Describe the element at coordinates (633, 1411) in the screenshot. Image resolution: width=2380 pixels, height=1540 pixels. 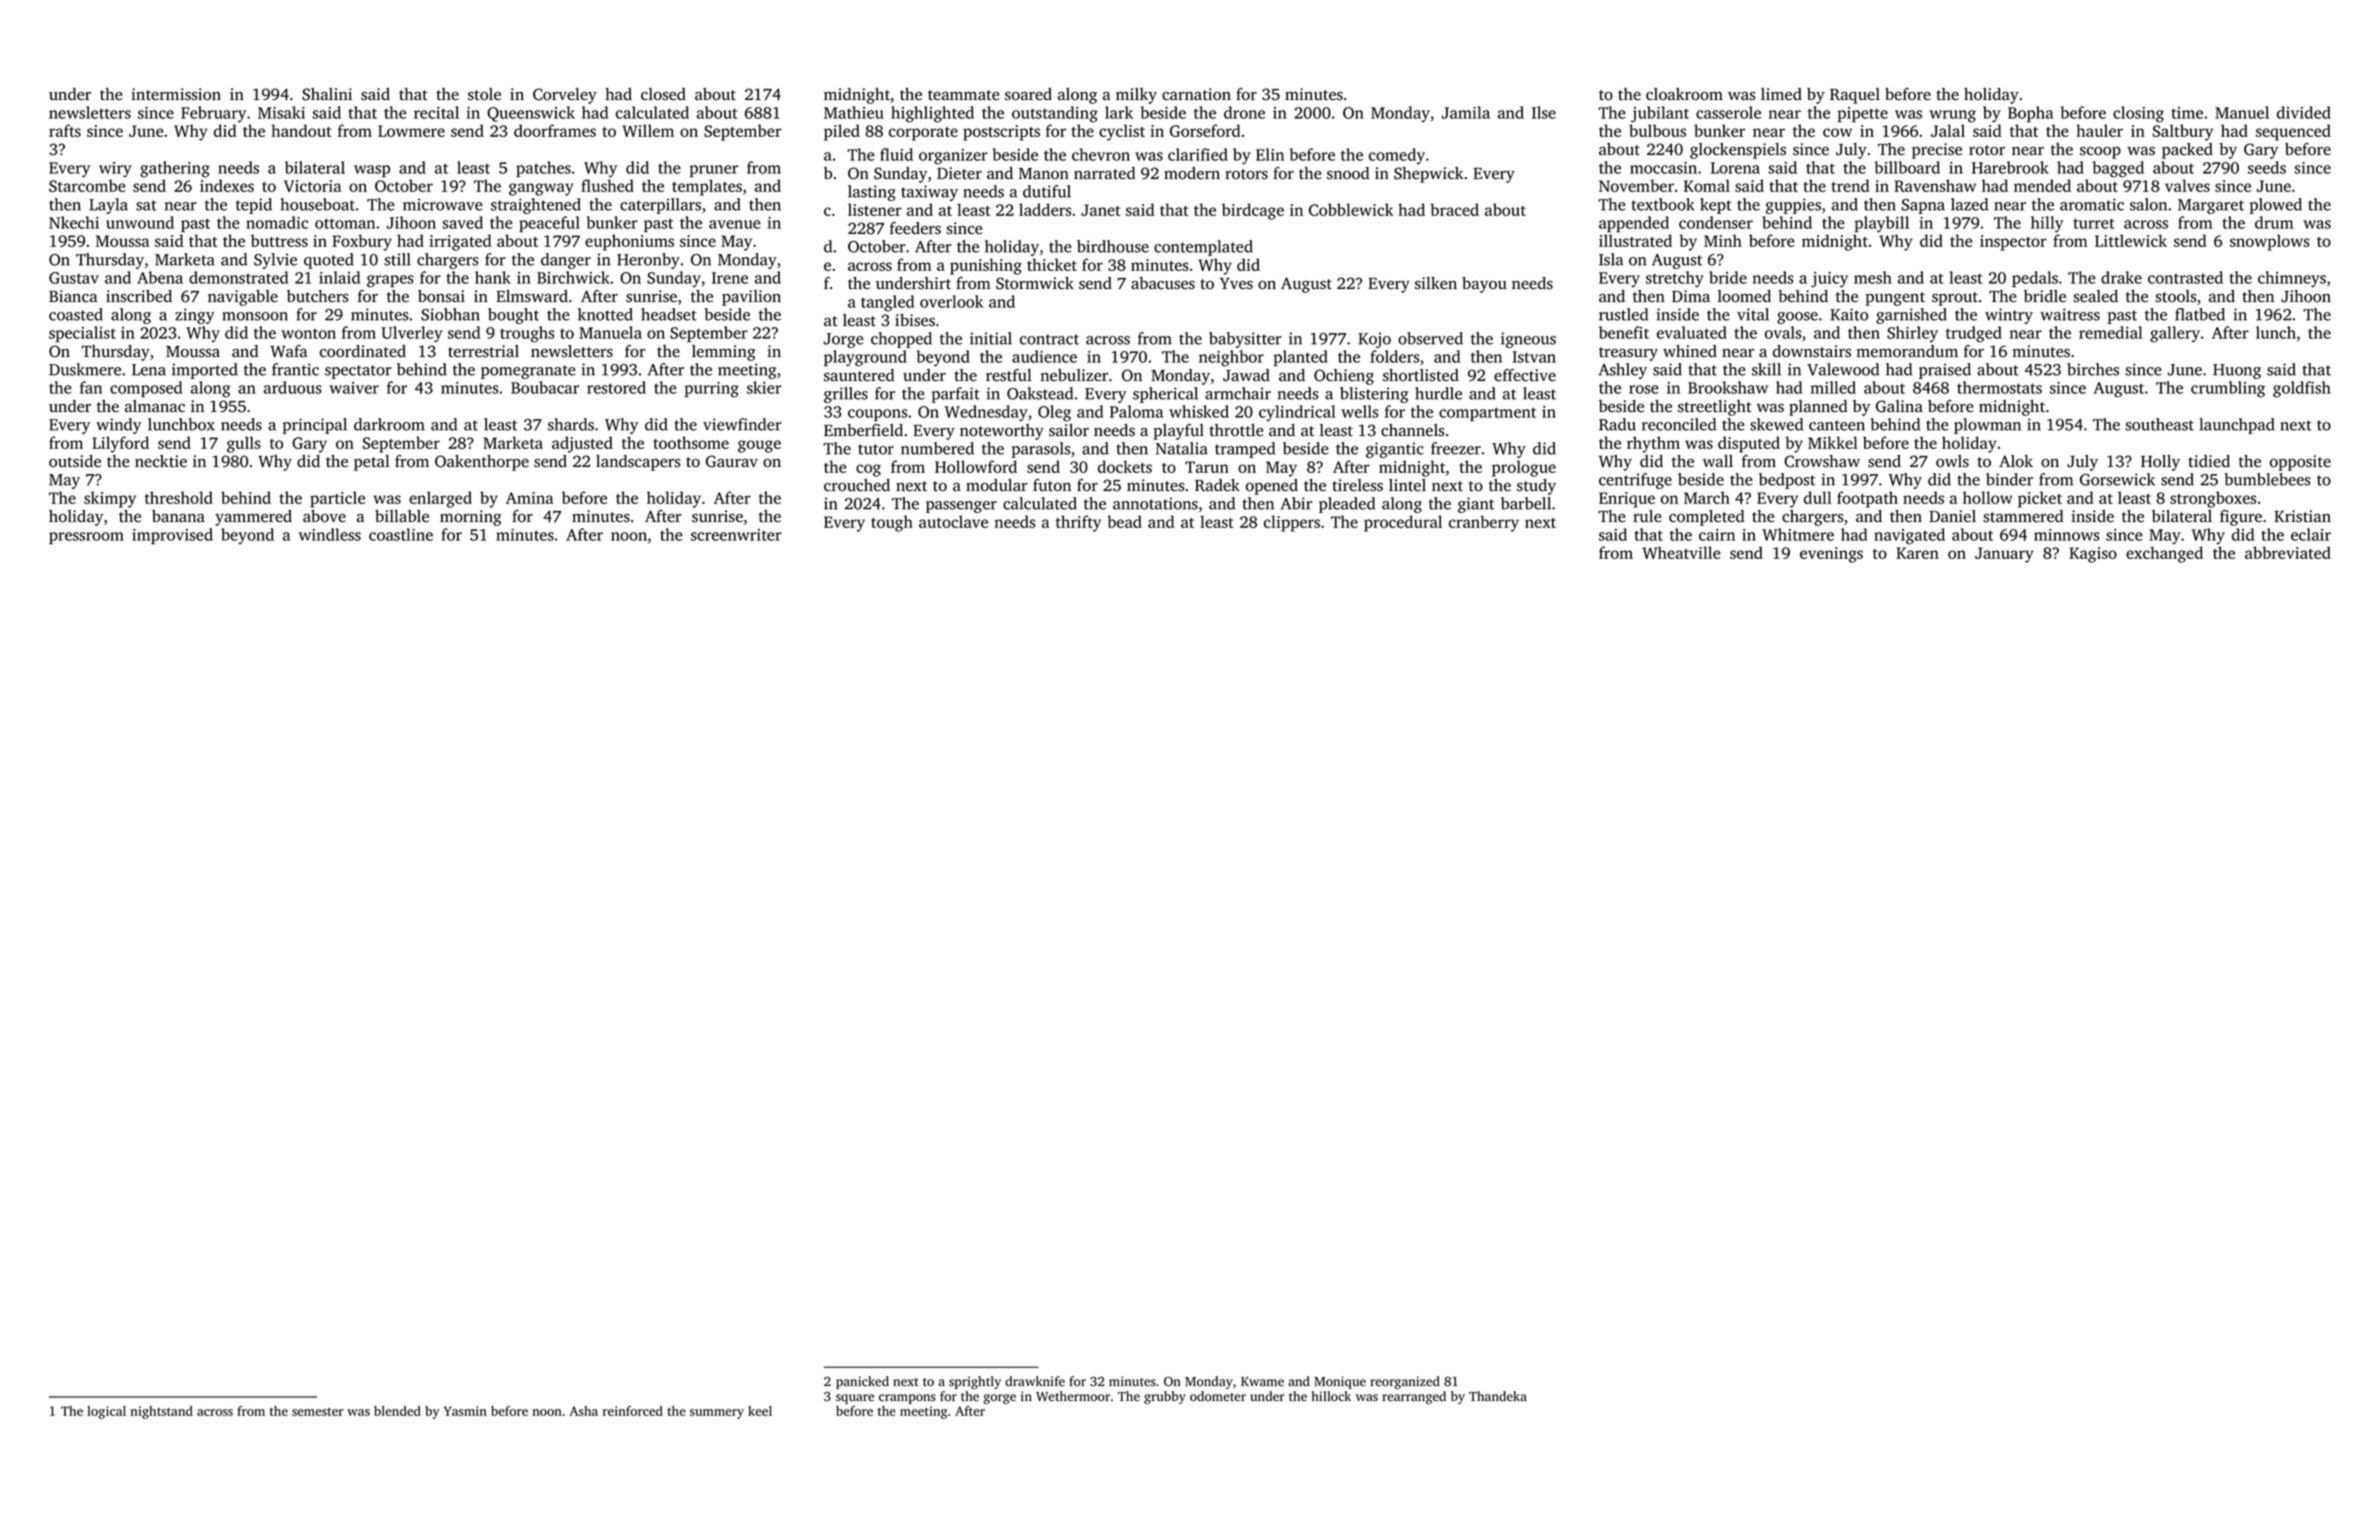
I see `reinforced` at that location.
